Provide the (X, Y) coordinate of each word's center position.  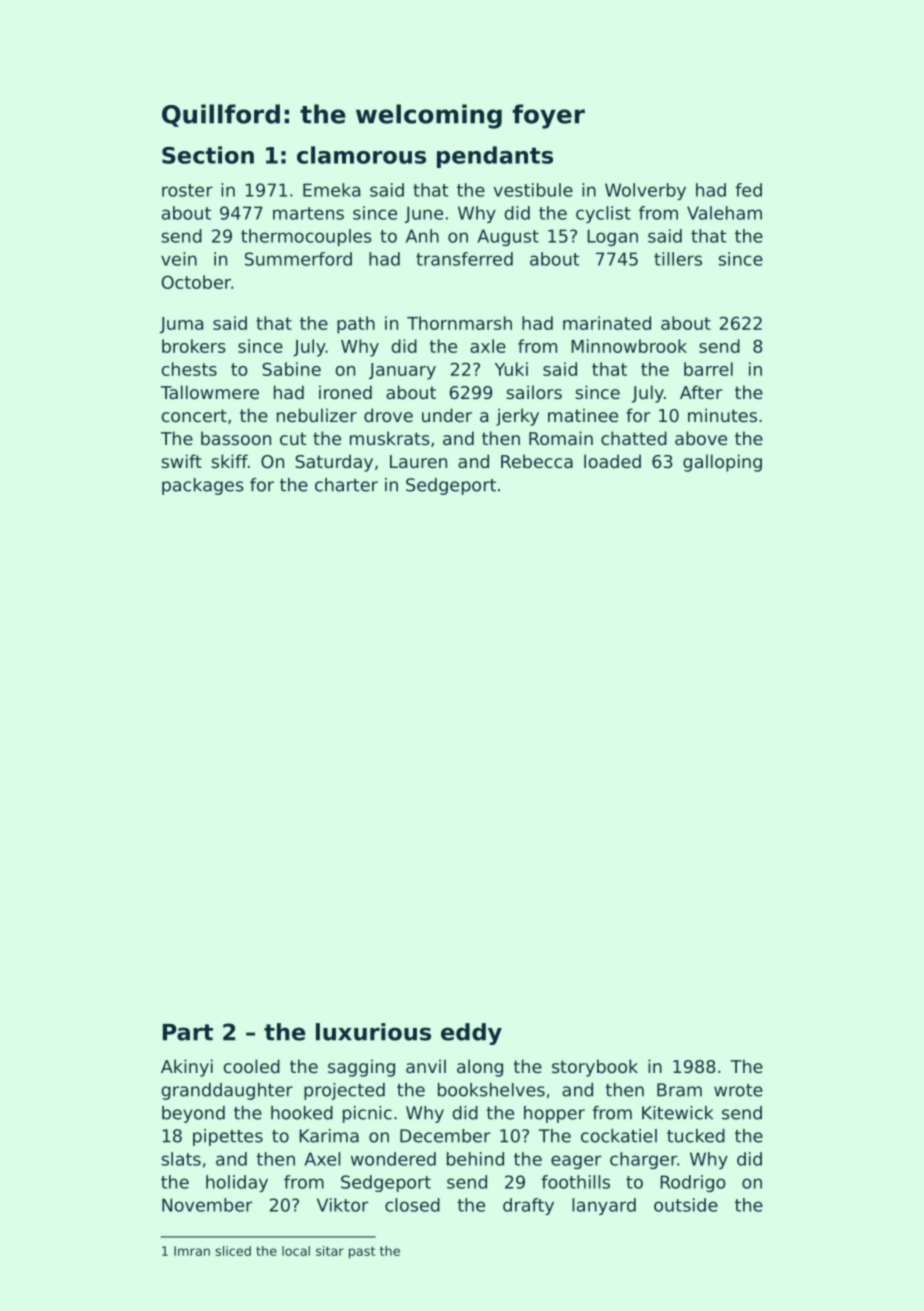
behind (475, 1159)
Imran (192, 1251)
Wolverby (645, 191)
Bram (679, 1090)
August (508, 237)
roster (187, 190)
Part (188, 1032)
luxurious (373, 1032)
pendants (495, 157)
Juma (181, 325)
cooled (251, 1066)
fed (748, 190)
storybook (595, 1068)
